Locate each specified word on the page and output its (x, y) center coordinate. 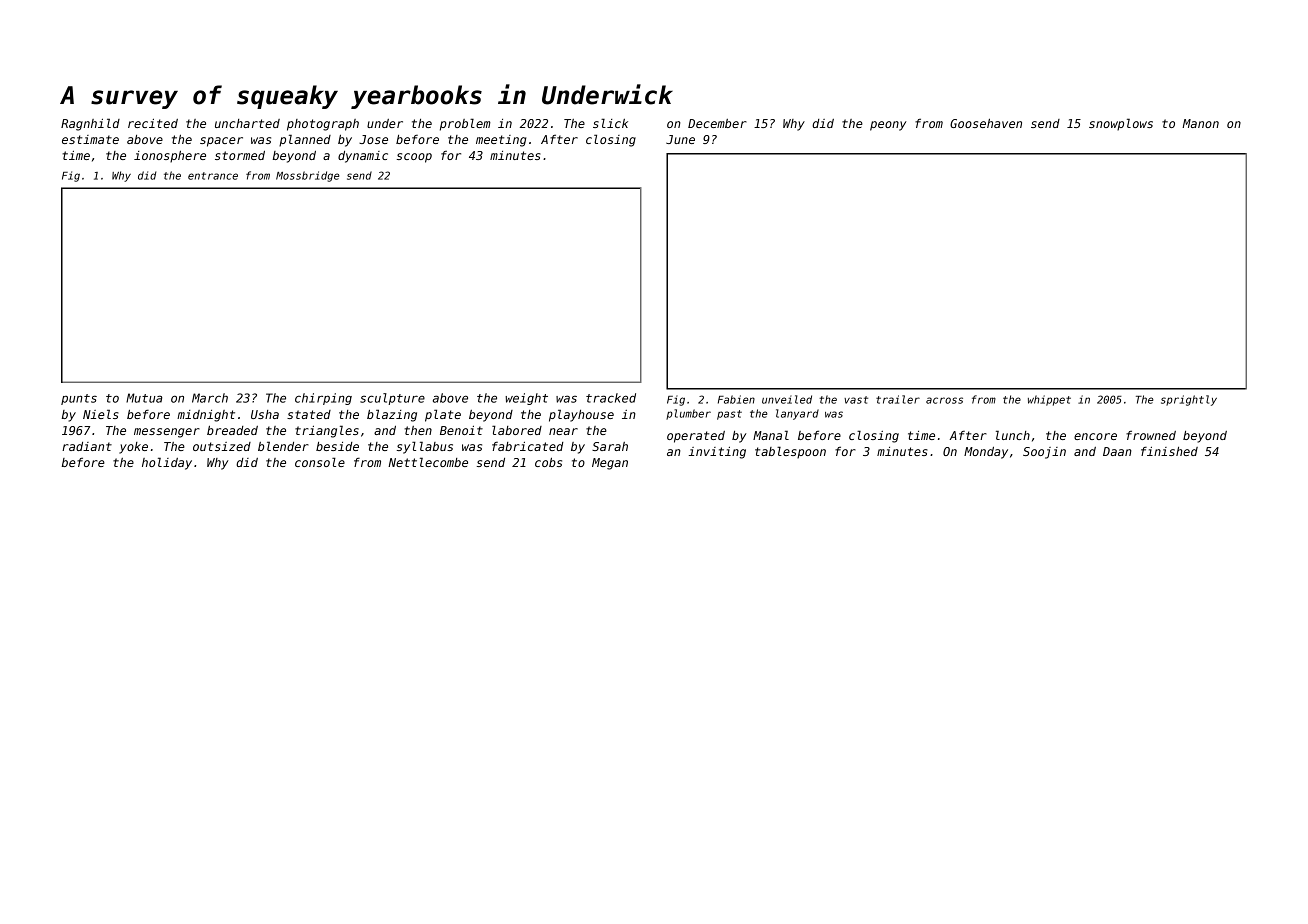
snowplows (1121, 124)
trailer (898, 399)
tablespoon (790, 452)
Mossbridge (308, 176)
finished (1169, 451)
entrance (213, 176)
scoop (414, 158)
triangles (327, 431)
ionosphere (170, 157)
